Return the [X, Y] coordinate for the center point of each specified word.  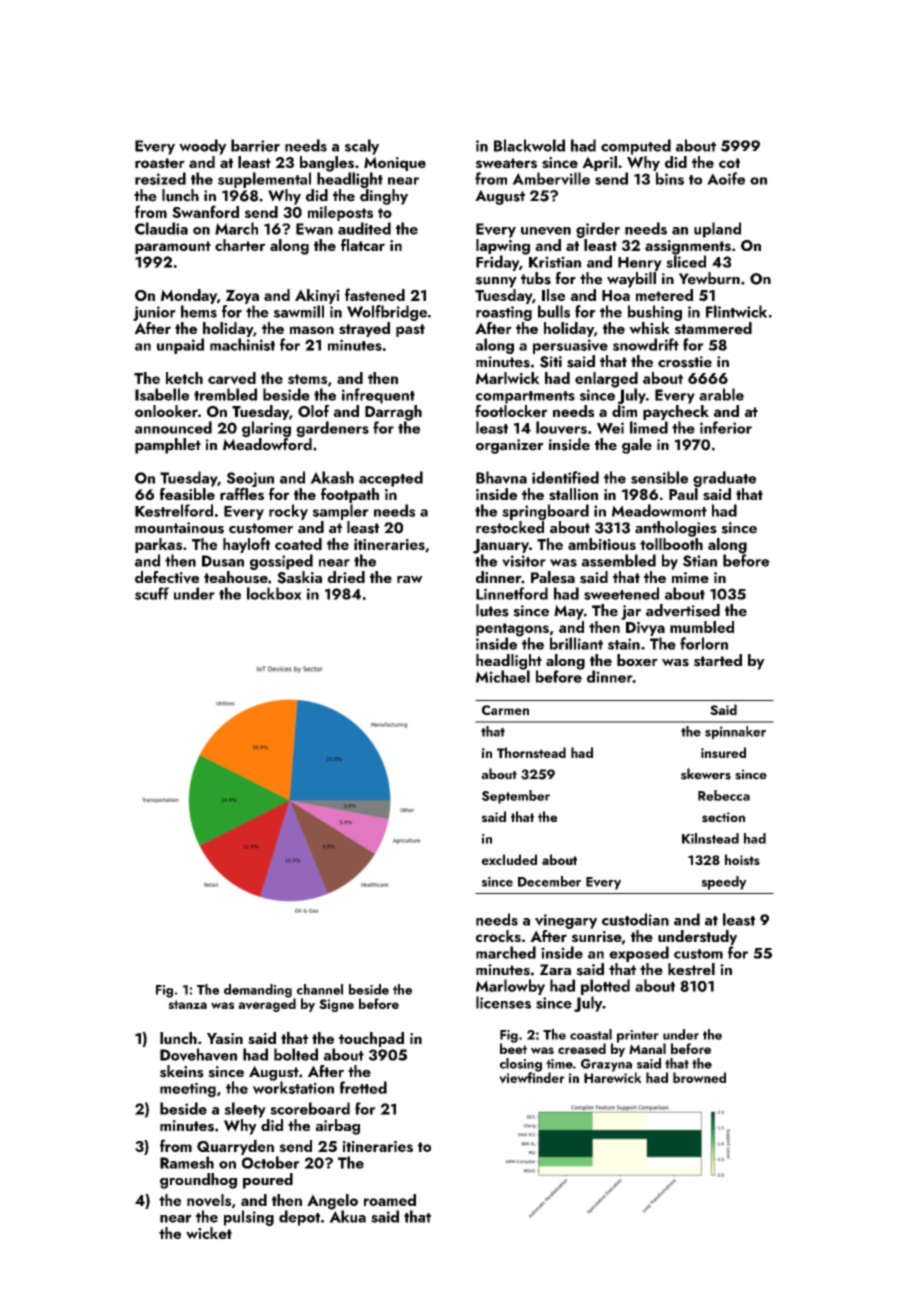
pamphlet [168, 446]
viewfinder [532, 1078]
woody [203, 147]
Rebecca [724, 795]
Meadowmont [659, 510]
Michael [503, 676]
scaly [361, 147]
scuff [152, 593]
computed [636, 147]
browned [699, 1077]
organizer [510, 446]
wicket [209, 1233]
